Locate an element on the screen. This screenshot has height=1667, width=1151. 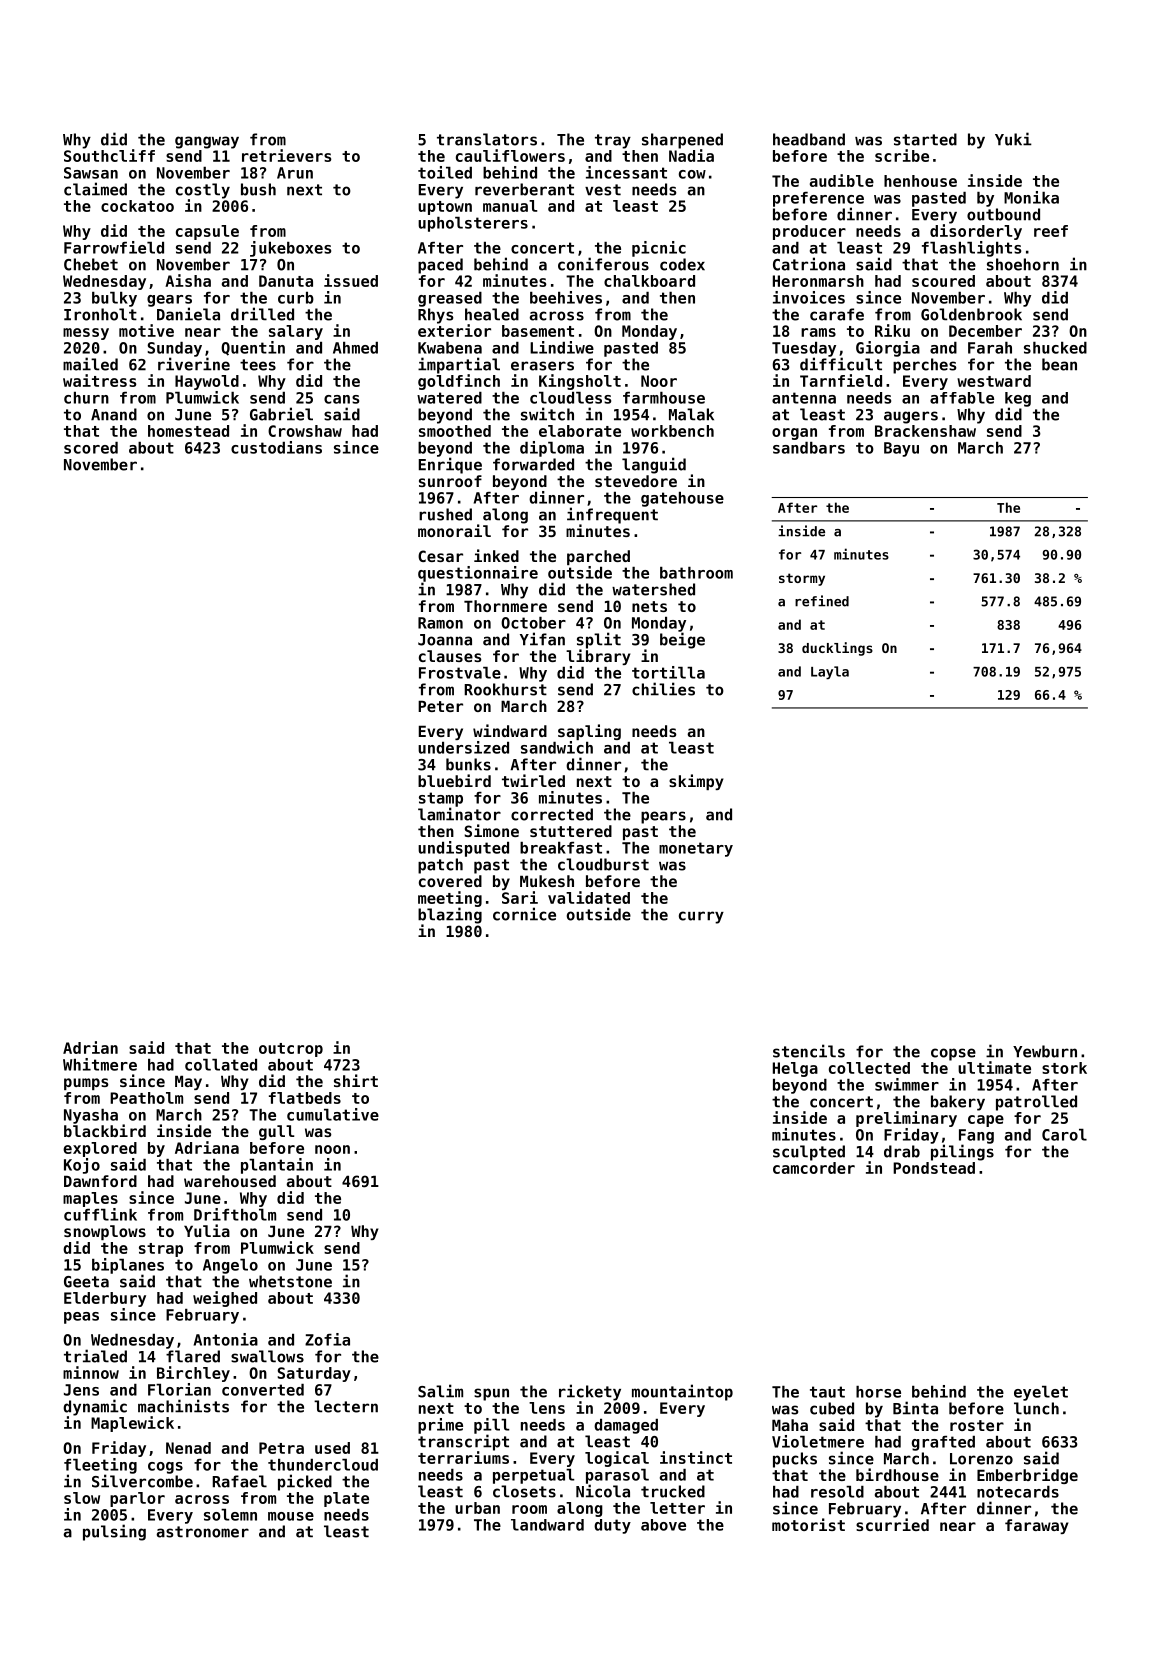
pulsing is located at coordinates (114, 1532).
